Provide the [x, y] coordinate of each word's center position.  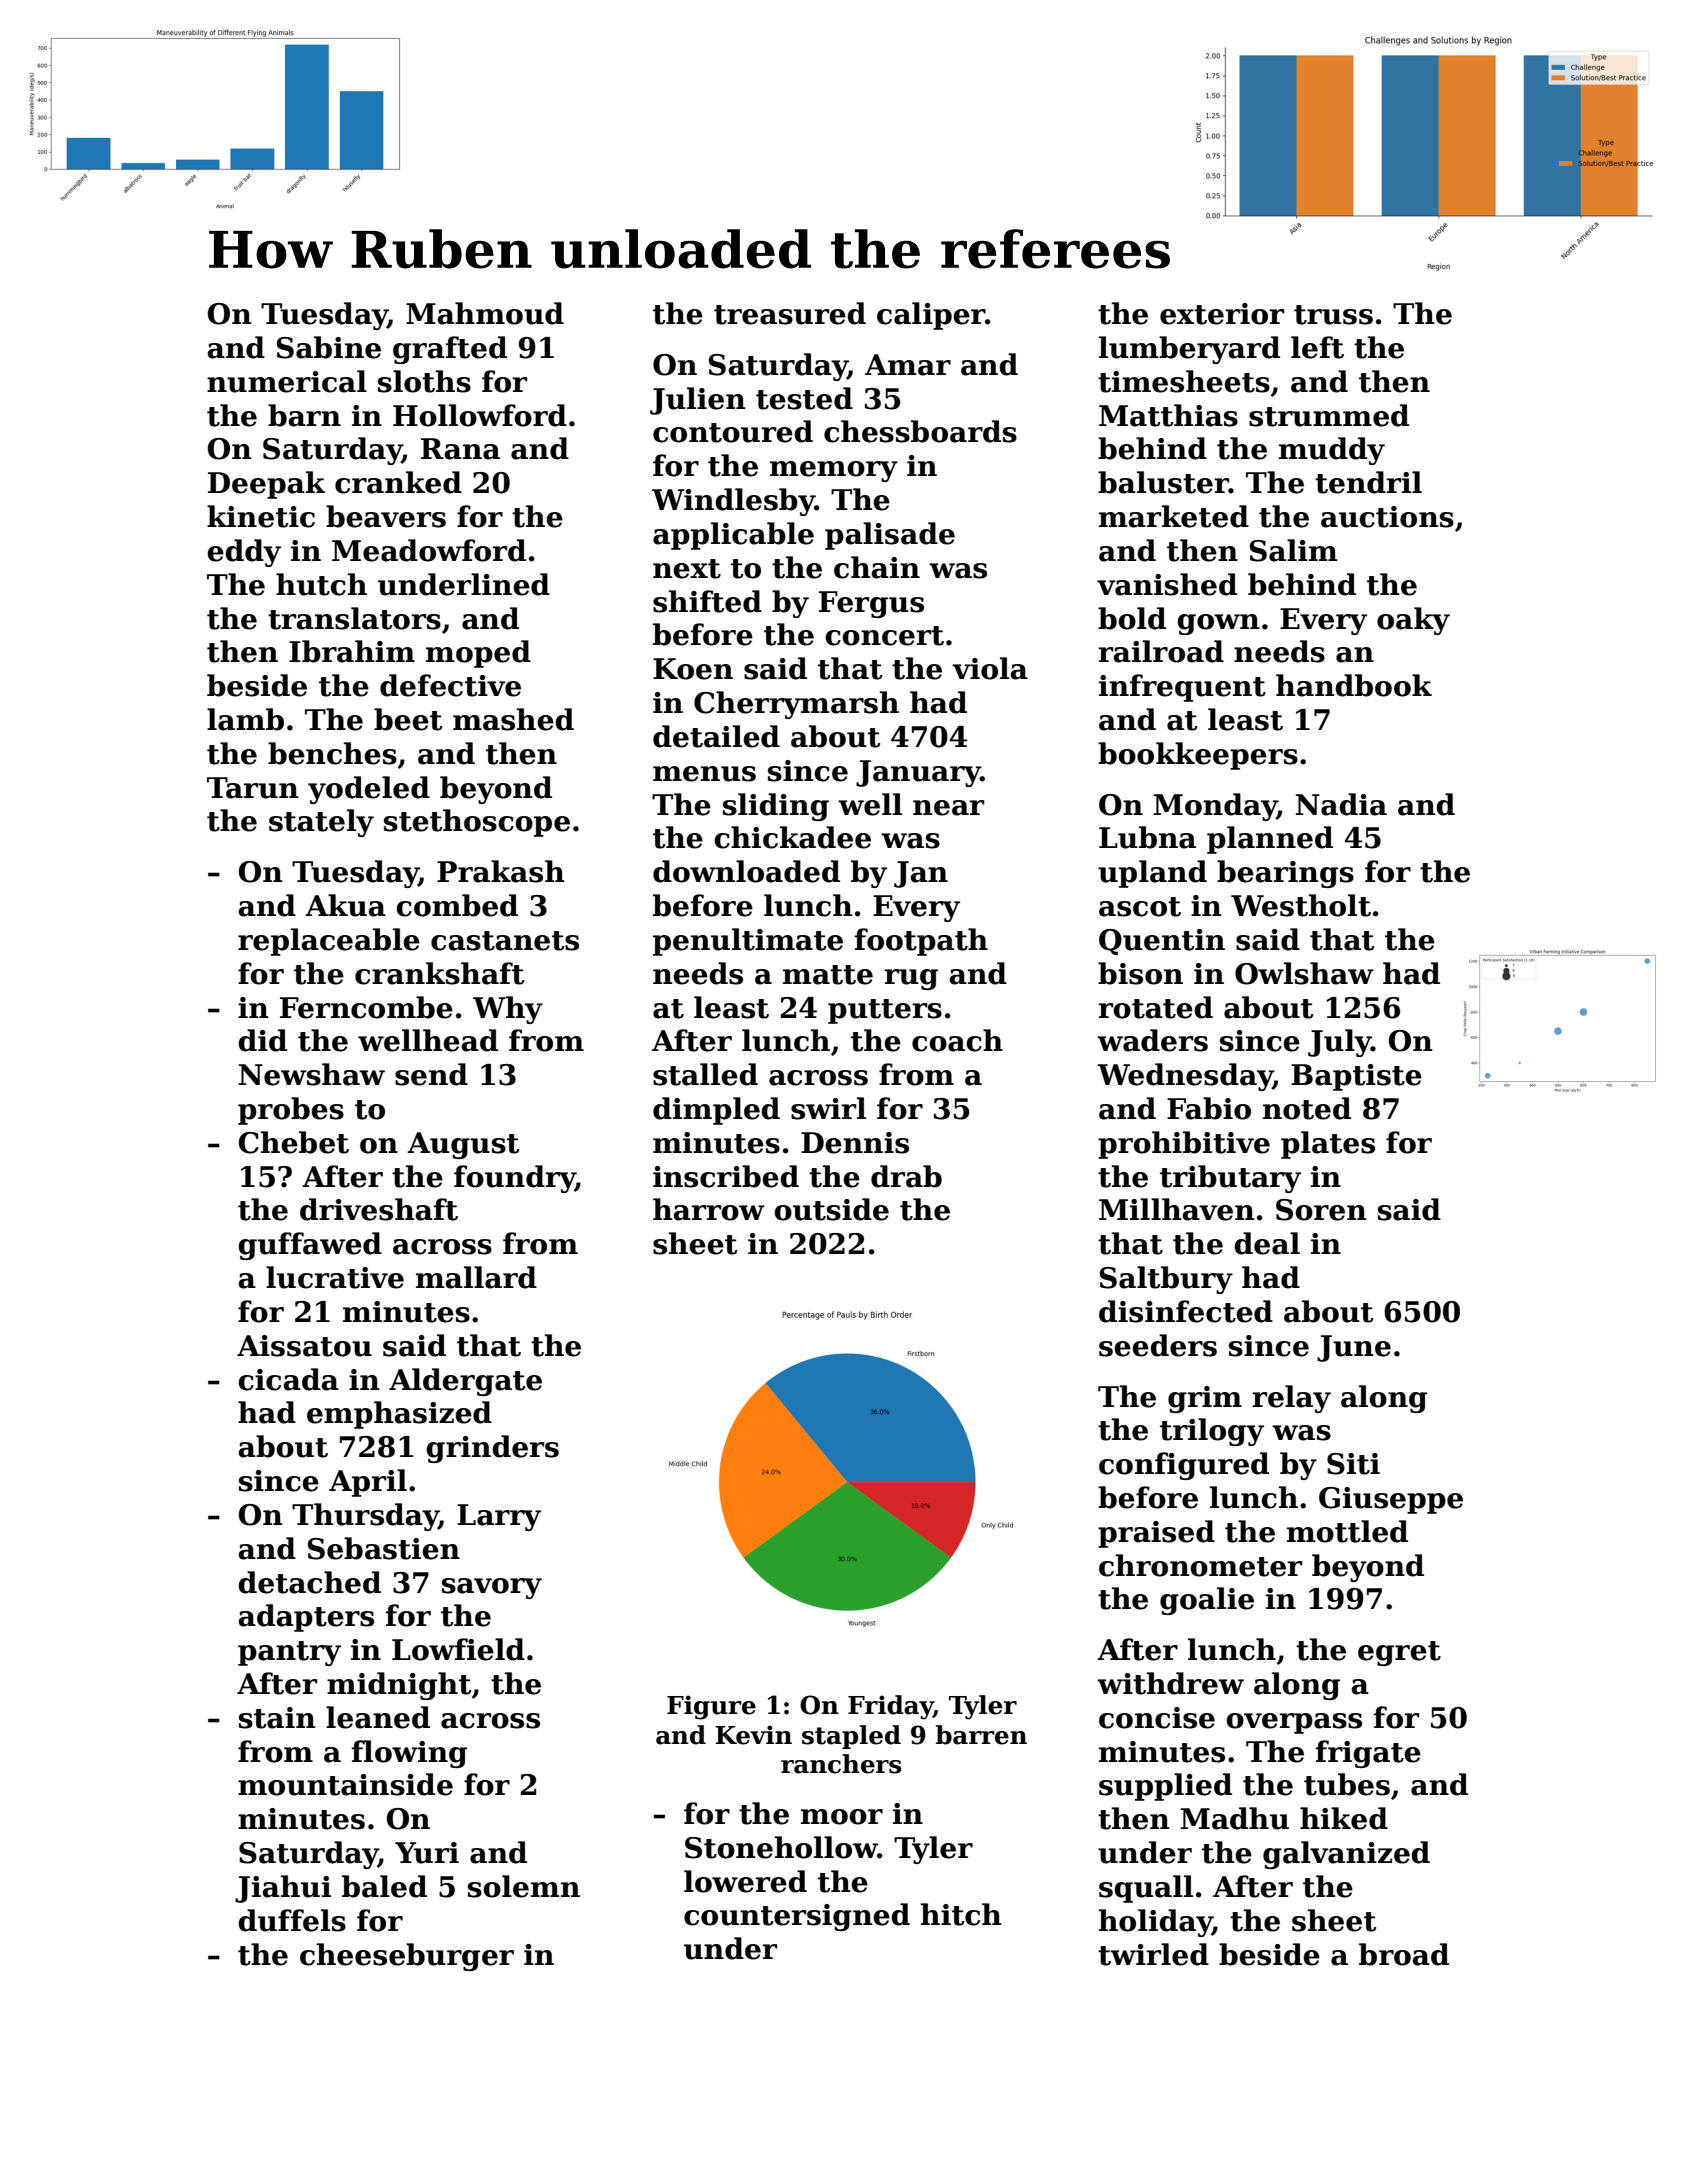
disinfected [1186, 1311]
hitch [961, 1914]
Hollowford [480, 415]
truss [1333, 315]
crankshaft [439, 973]
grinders [492, 1449]
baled [384, 1886]
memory [834, 471]
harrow [709, 1209]
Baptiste [1356, 1077]
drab [906, 1176]
